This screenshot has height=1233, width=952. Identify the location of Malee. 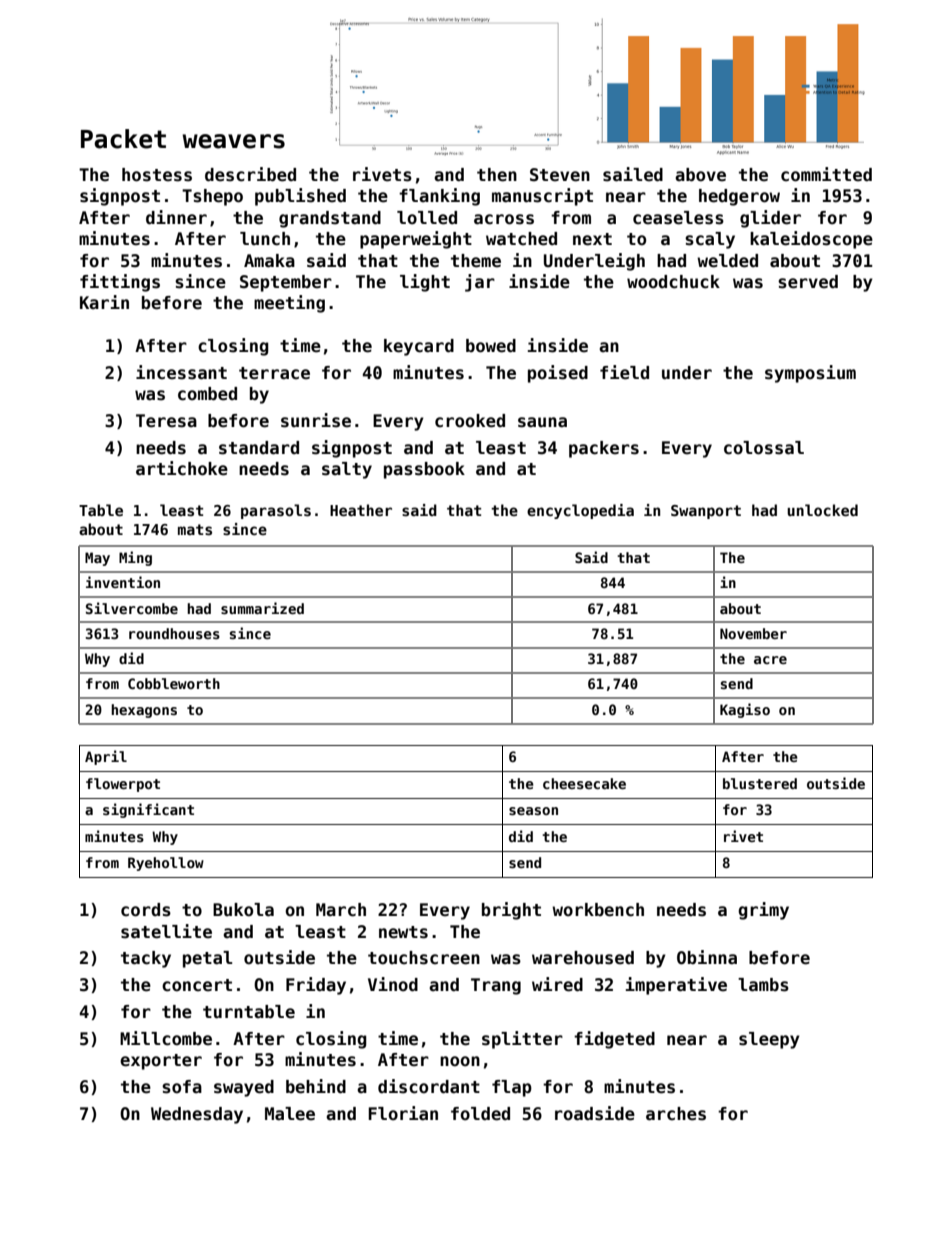
(290, 1114).
